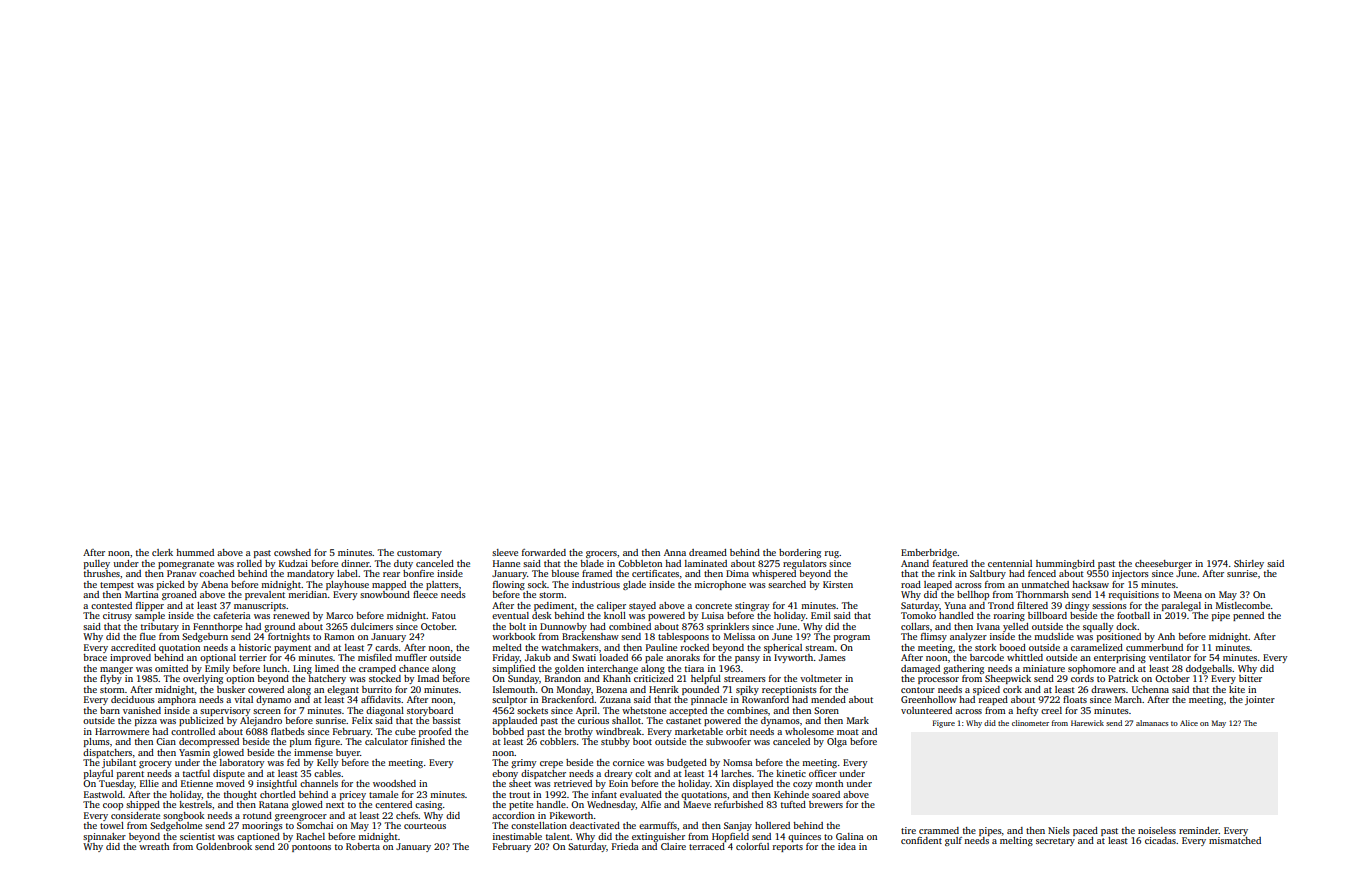  Describe the element at coordinates (293, 563) in the page. I see `Kudzai` at that location.
